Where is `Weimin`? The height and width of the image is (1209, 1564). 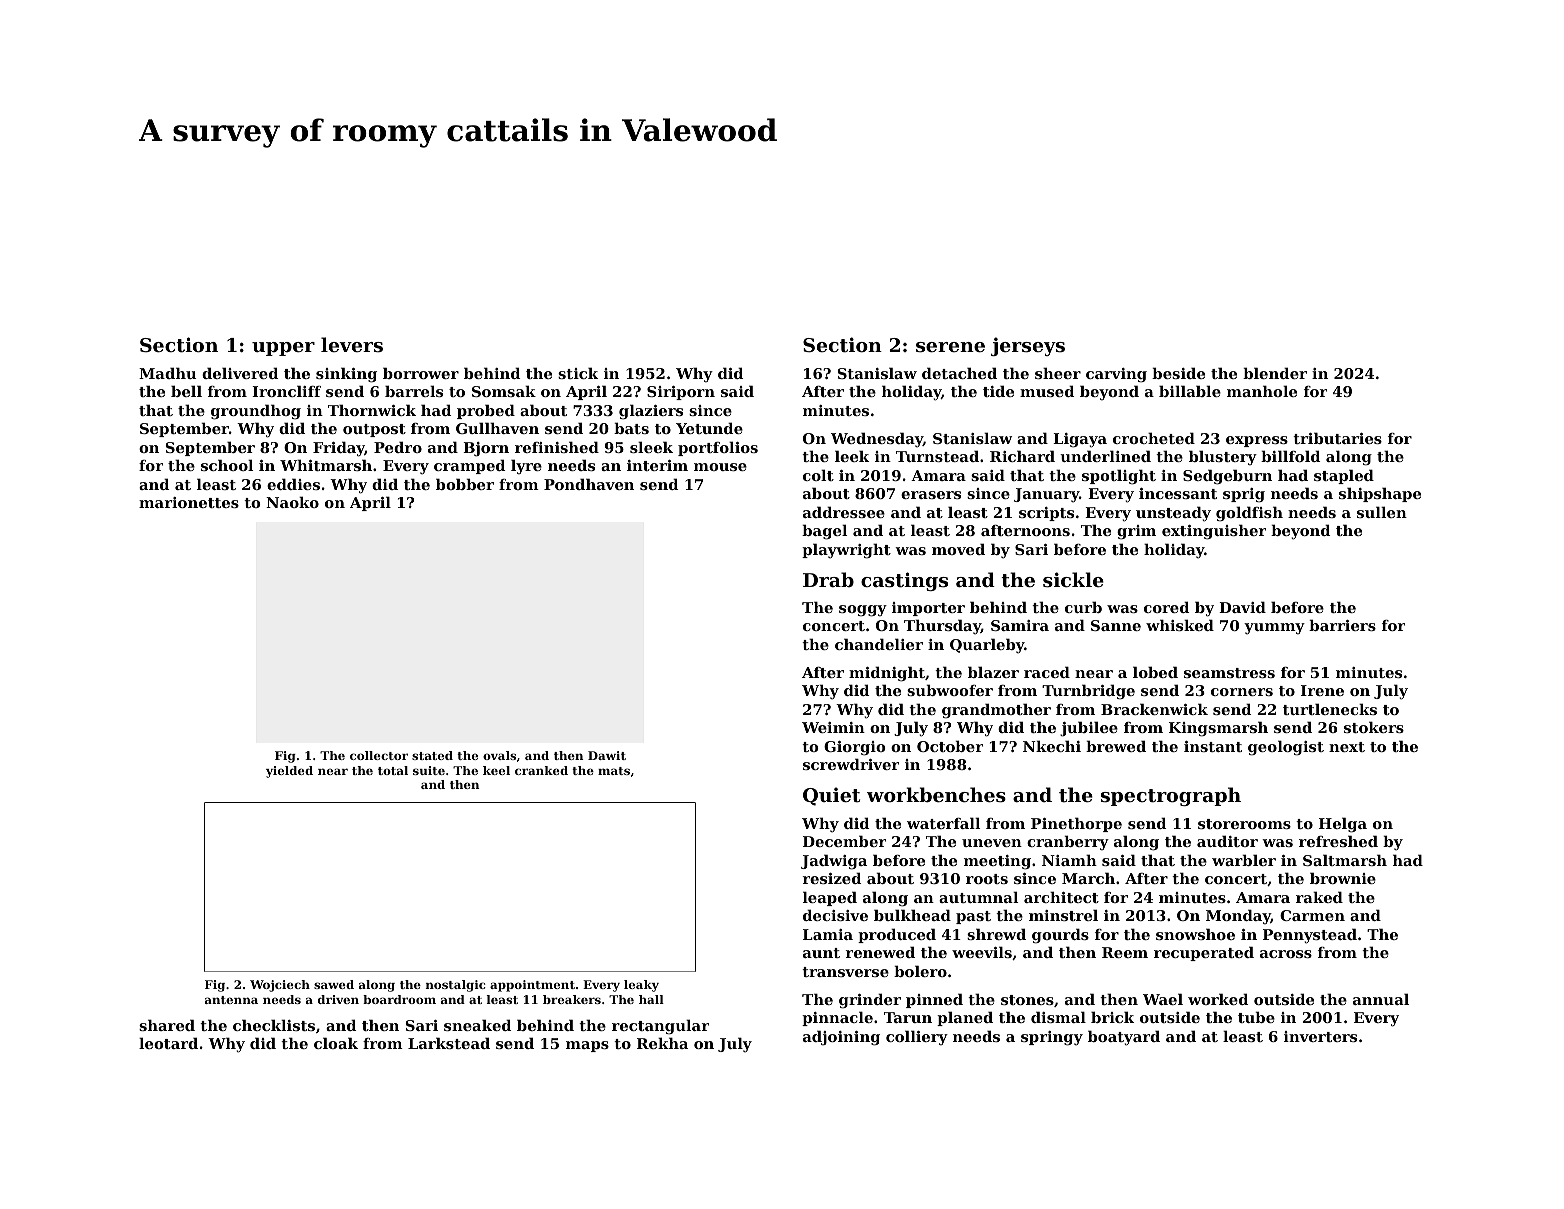 Weimin is located at coordinates (833, 727).
